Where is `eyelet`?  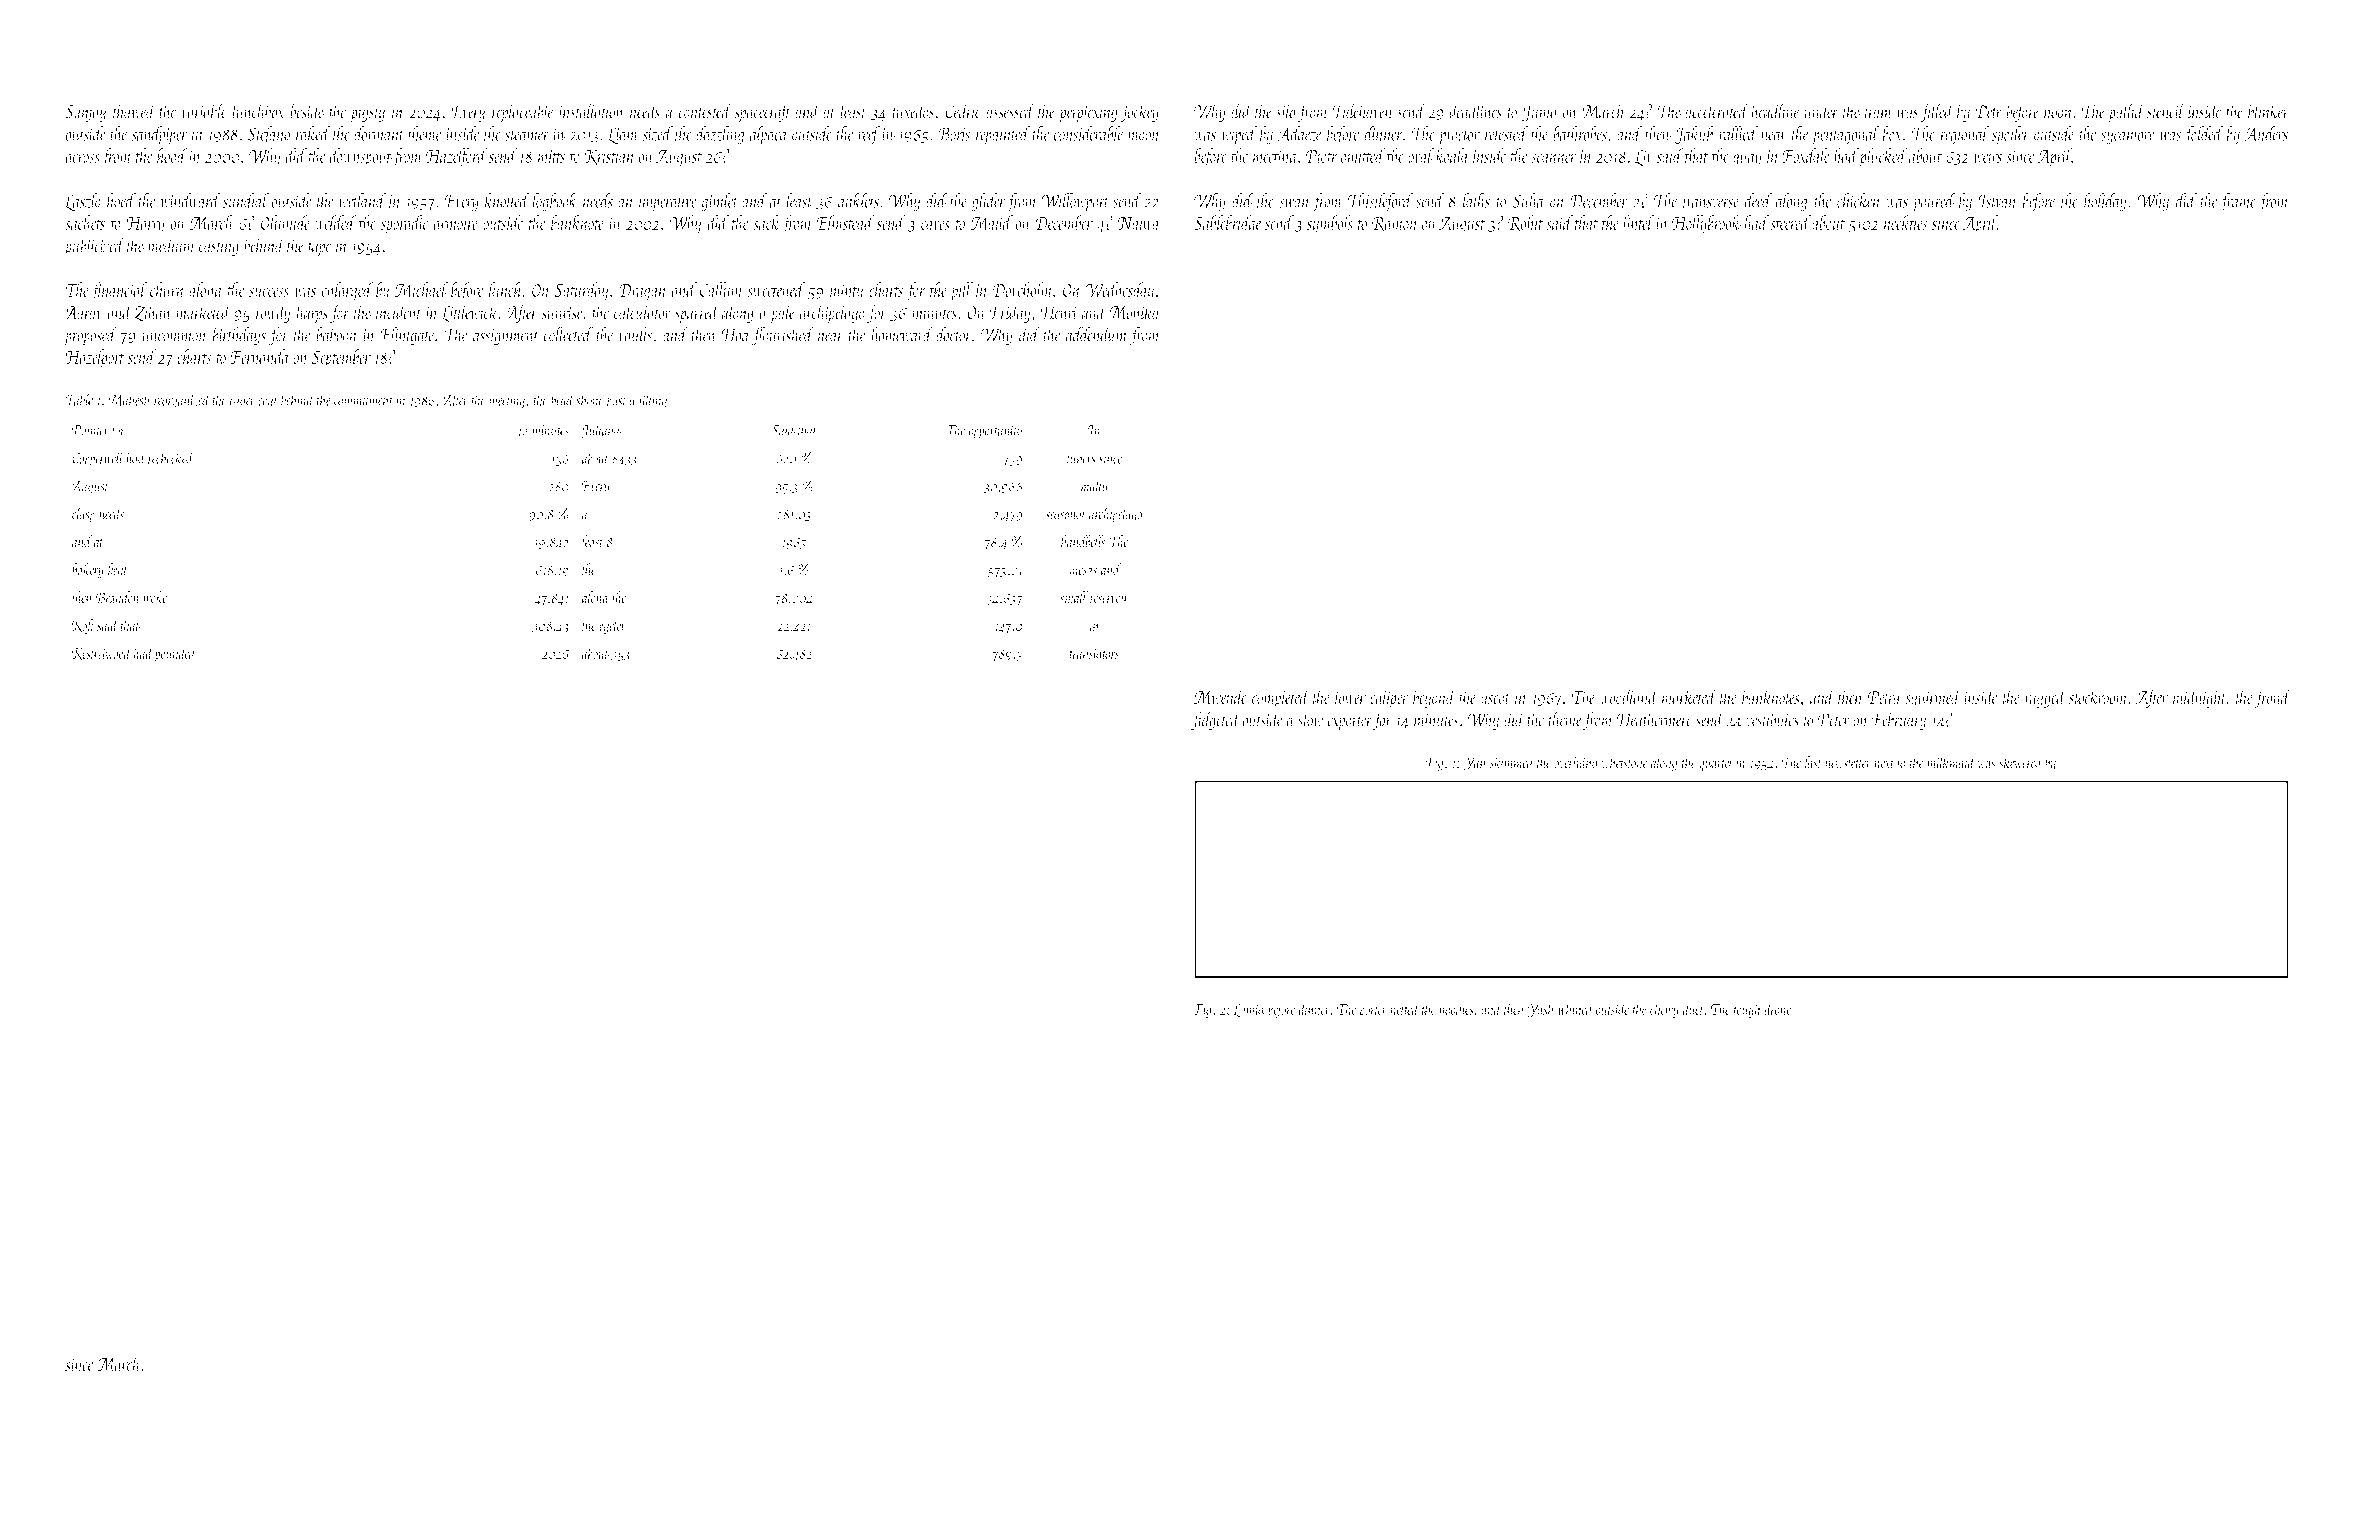
eyelet is located at coordinates (612, 626).
